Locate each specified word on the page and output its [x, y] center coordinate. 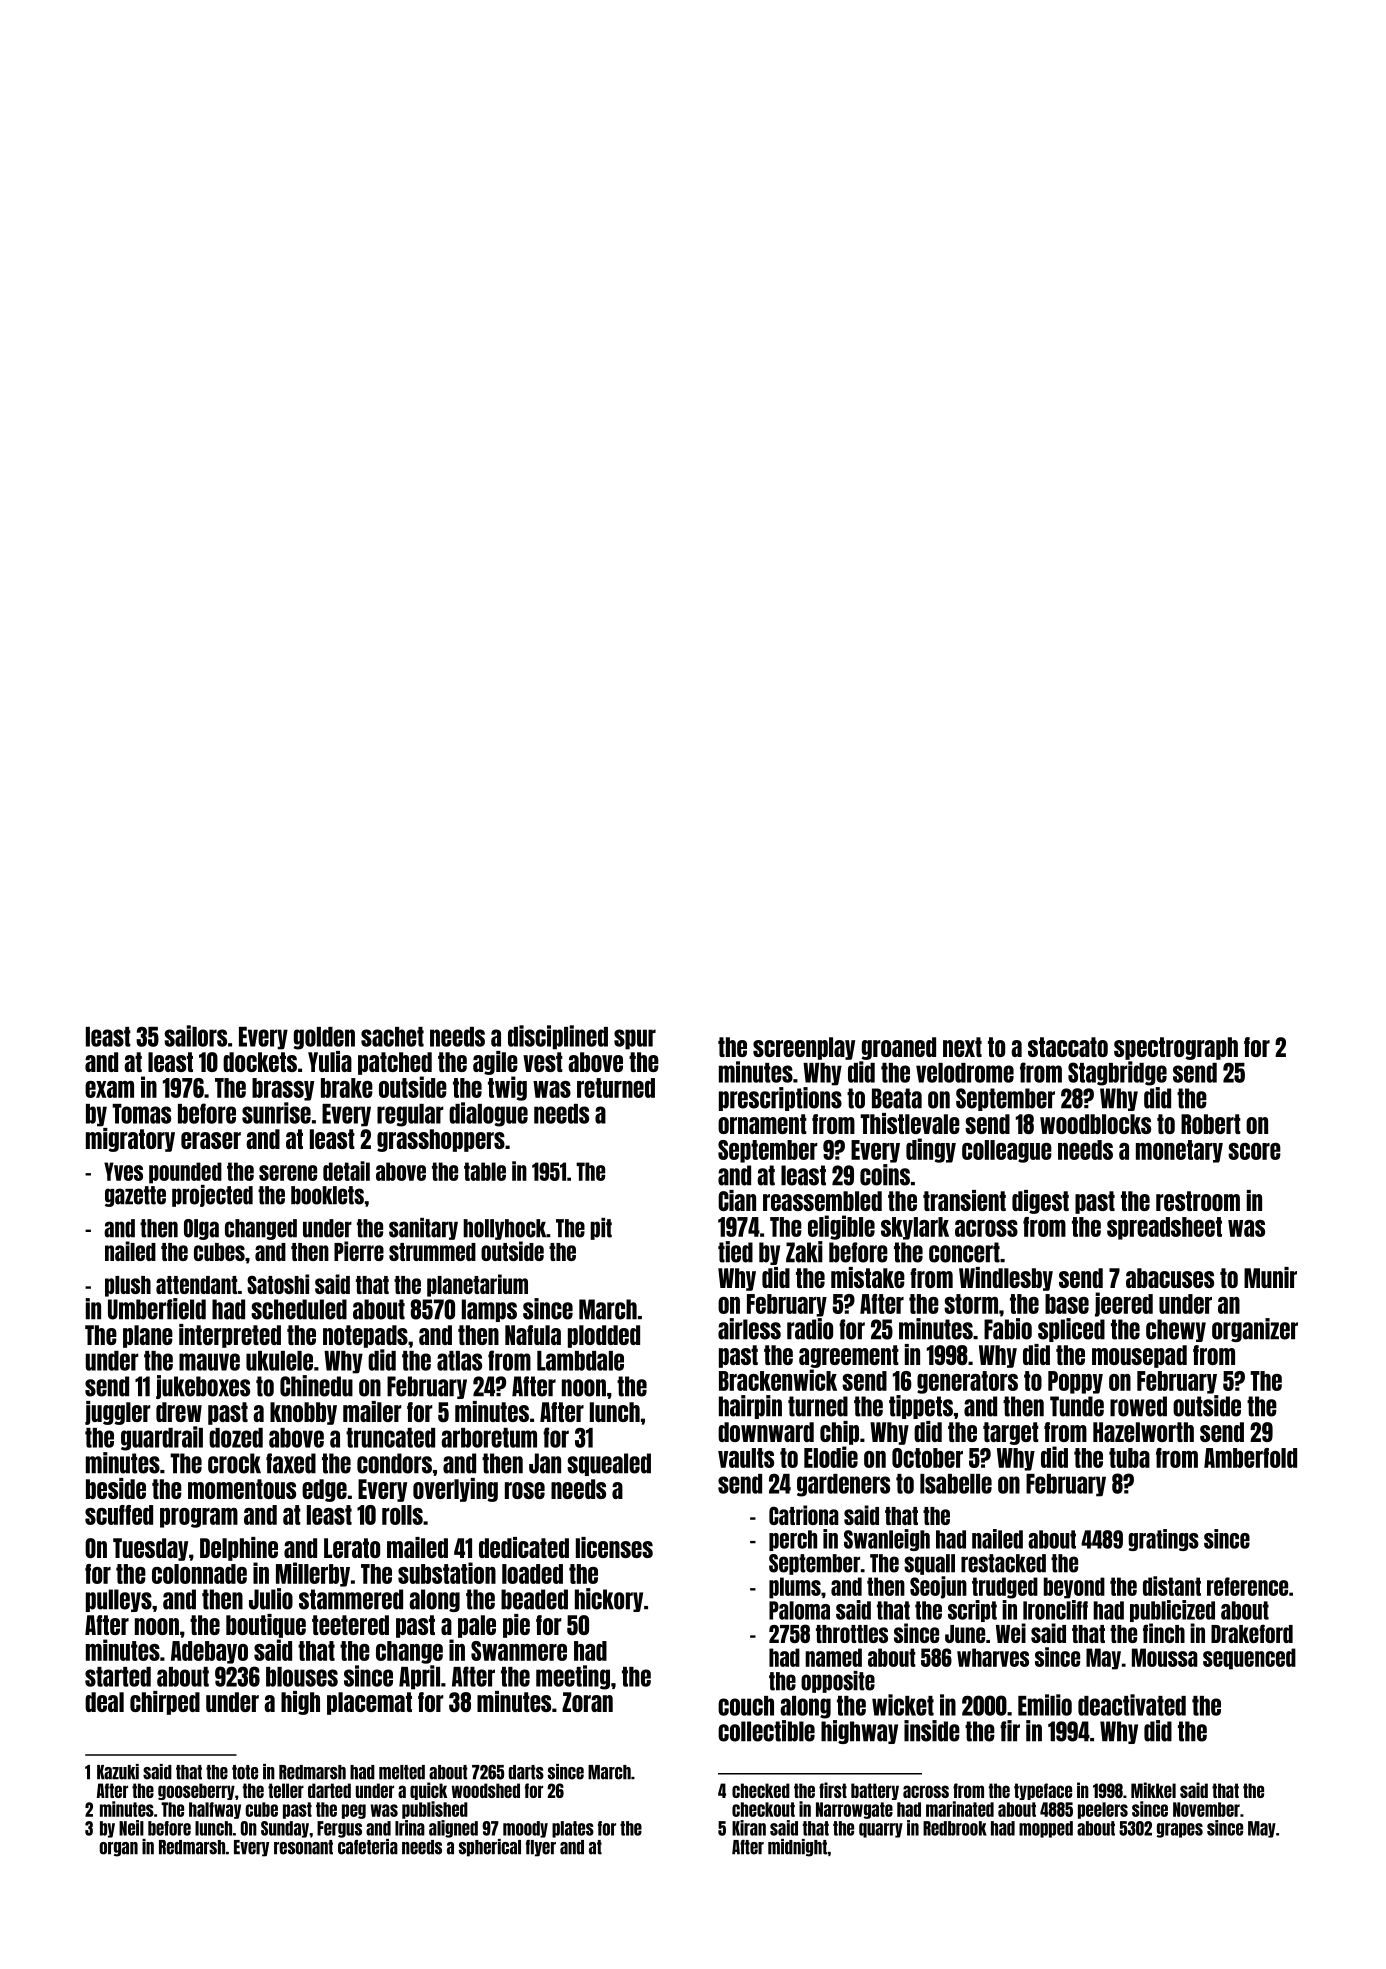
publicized [1172, 1611]
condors [394, 1463]
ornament [762, 1124]
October [927, 1458]
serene [288, 1173]
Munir [1270, 1277]
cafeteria [368, 1847]
